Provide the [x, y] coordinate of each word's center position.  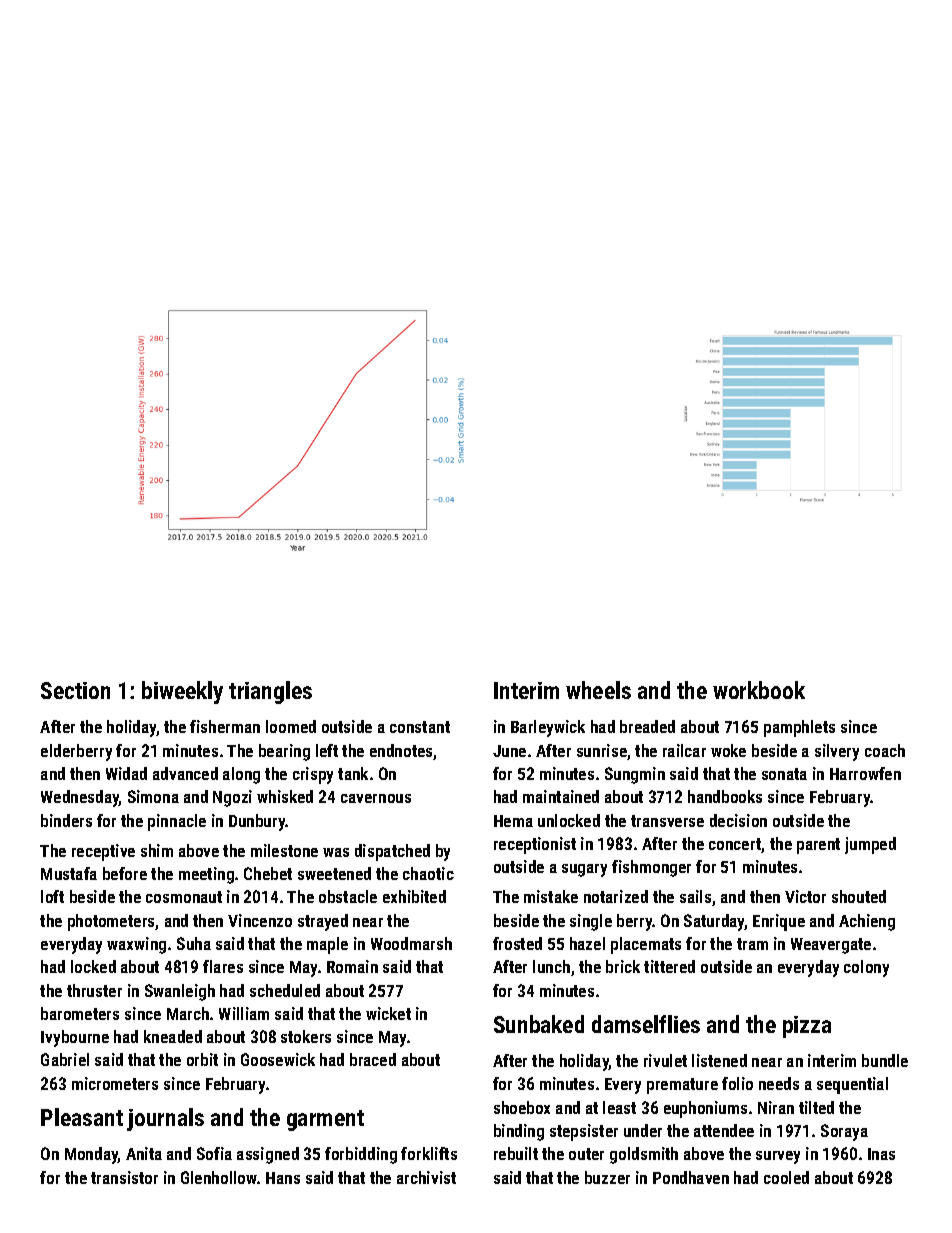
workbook [759, 690]
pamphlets [799, 728]
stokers [306, 1036]
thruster [94, 990]
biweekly [182, 692]
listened [719, 1060]
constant [420, 727]
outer [586, 1154]
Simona [153, 796]
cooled [786, 1177]
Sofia [214, 1153]
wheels [598, 690]
